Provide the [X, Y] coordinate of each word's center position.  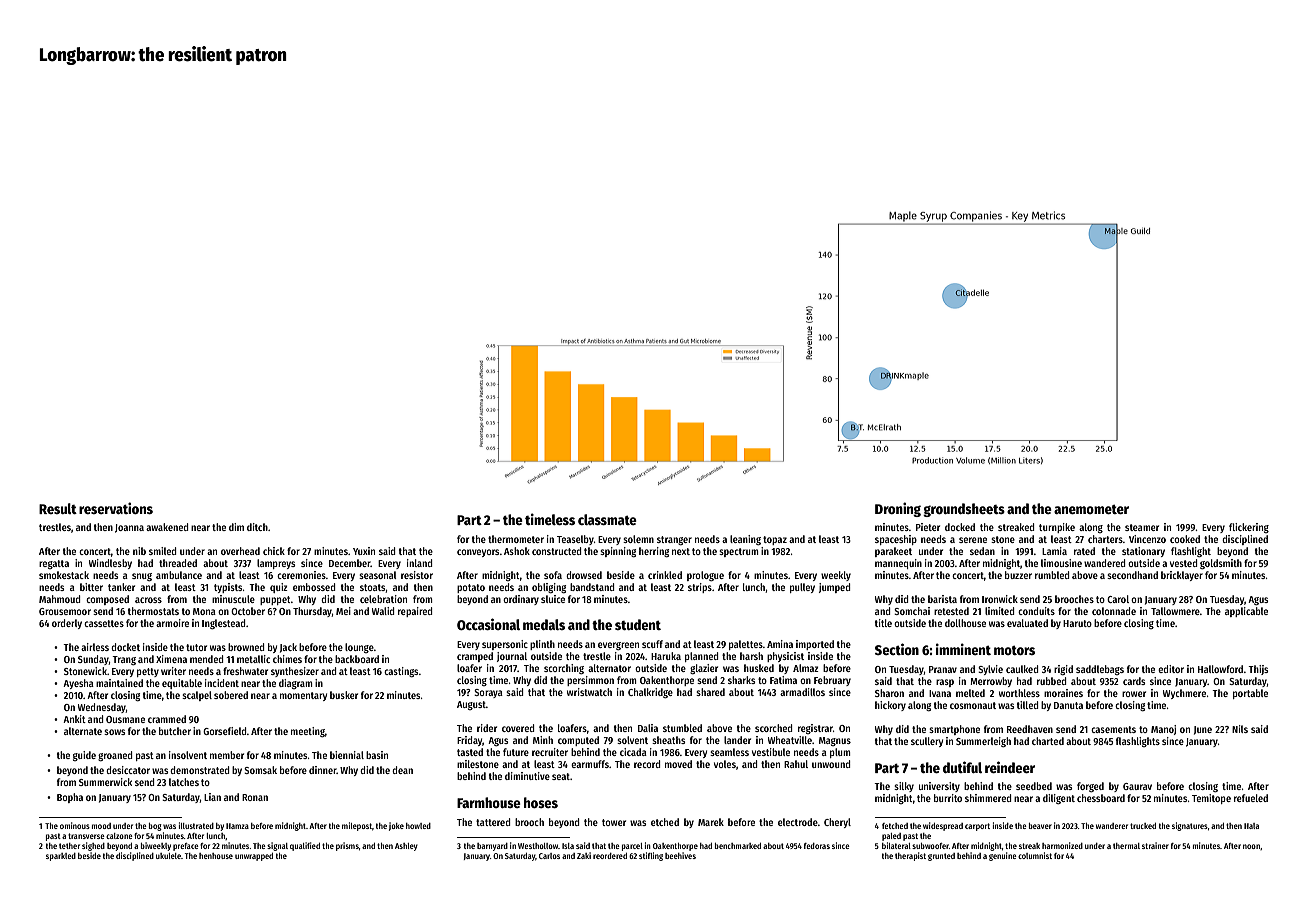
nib [139, 551]
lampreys [276, 564]
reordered [610, 856]
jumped [835, 588]
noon [1251, 846]
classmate [607, 519]
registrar [815, 729]
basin [377, 755]
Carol [1118, 599]
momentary [303, 696]
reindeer [1010, 767]
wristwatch [589, 692]
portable [1250, 694]
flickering [1249, 528]
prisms [347, 846]
